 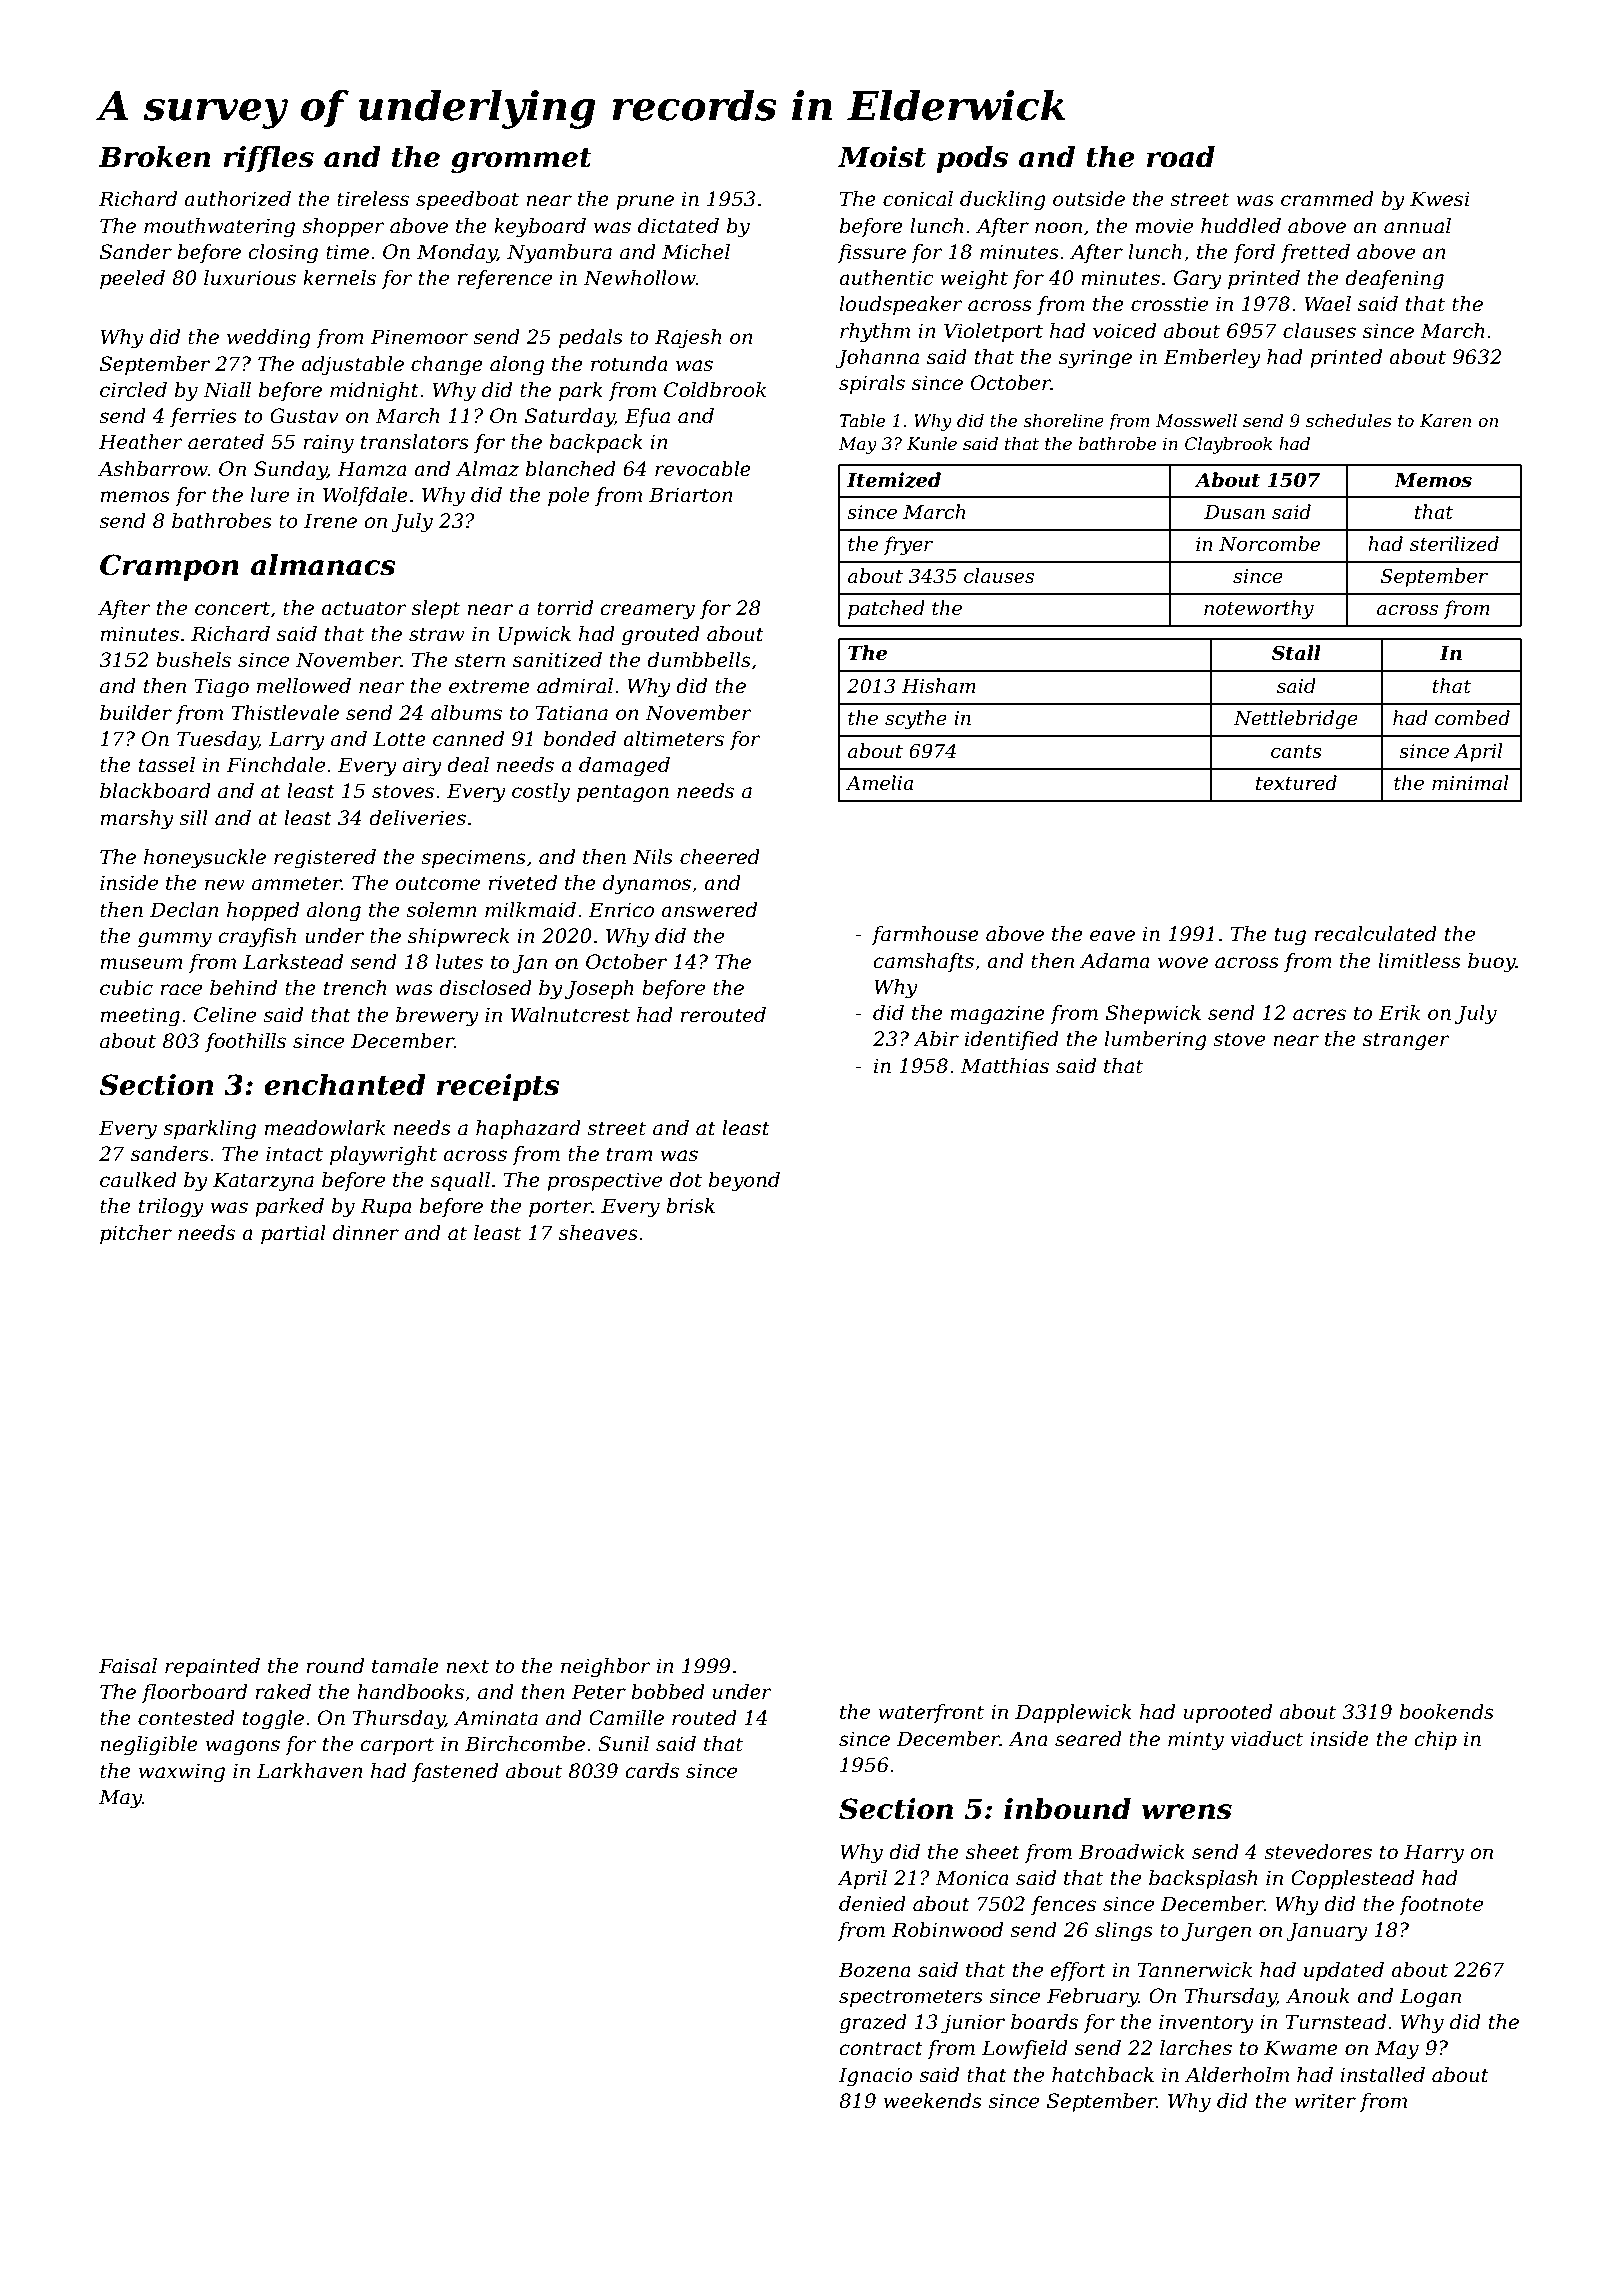 I want to click on fastened, so click(x=455, y=1772).
